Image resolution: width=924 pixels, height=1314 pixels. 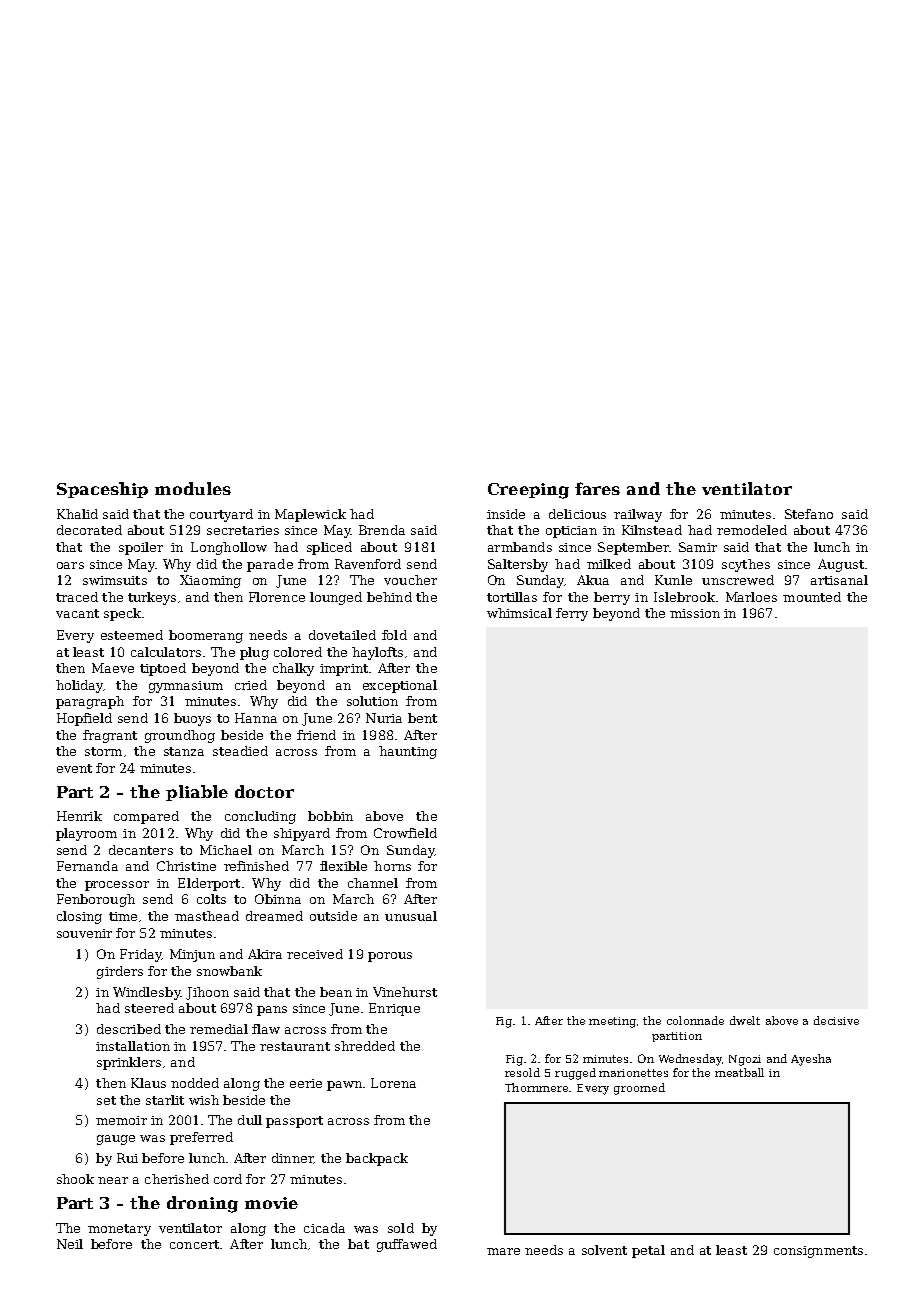 I want to click on spoiler, so click(x=141, y=548).
